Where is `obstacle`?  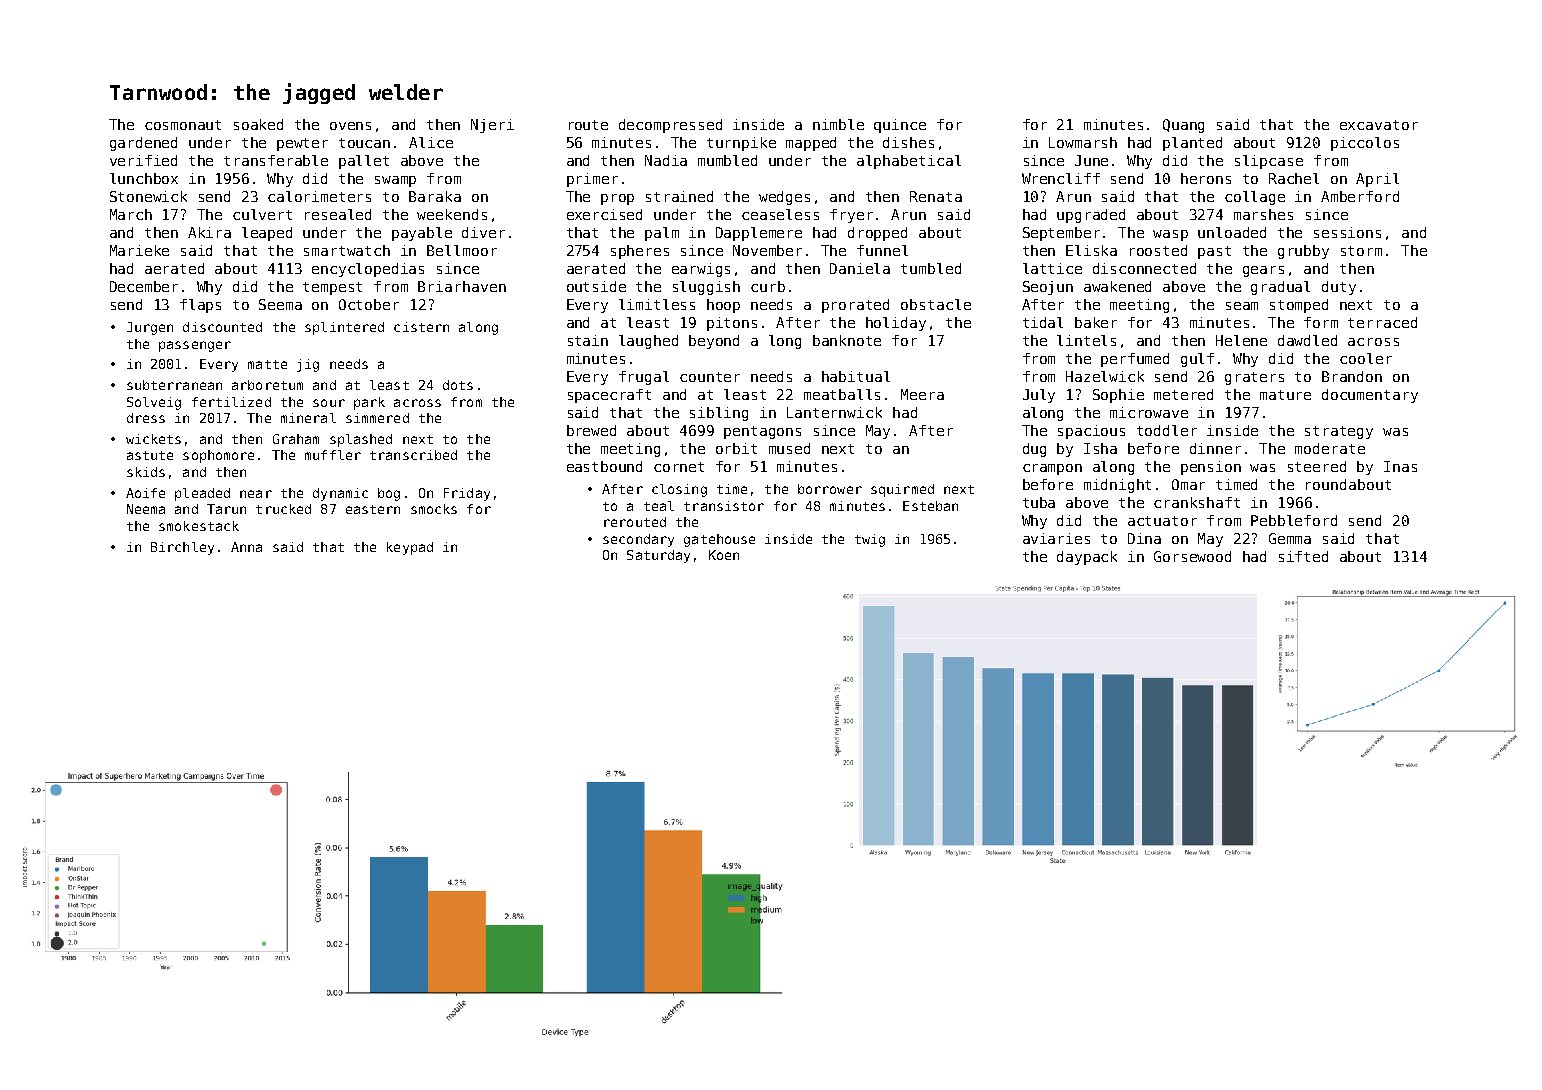
obstacle is located at coordinates (936, 304).
